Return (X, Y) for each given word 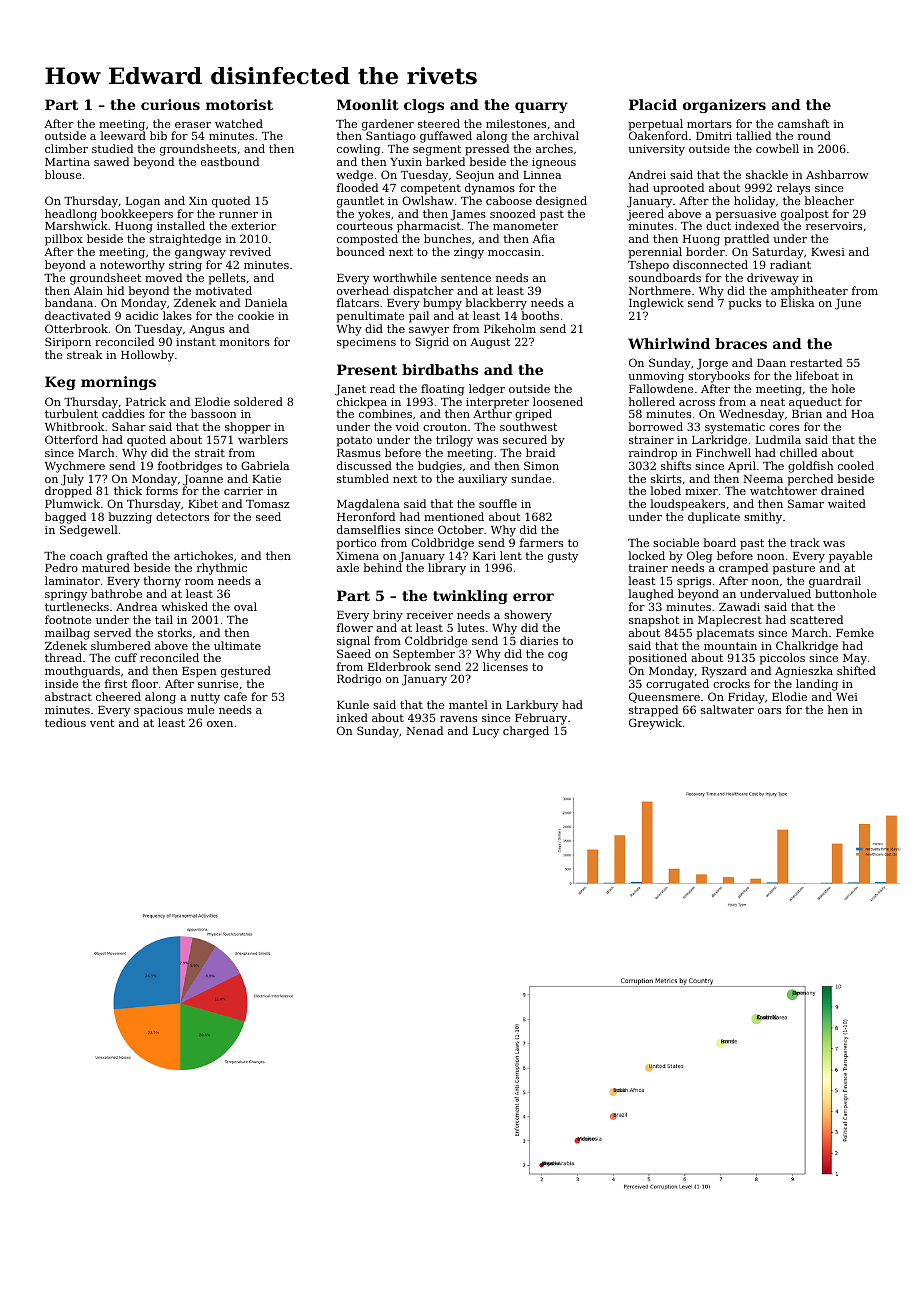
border (705, 251)
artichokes (203, 555)
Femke (855, 632)
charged (526, 732)
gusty (563, 557)
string (185, 266)
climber (66, 148)
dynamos (490, 189)
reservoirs (834, 226)
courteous (365, 226)
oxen (220, 724)
